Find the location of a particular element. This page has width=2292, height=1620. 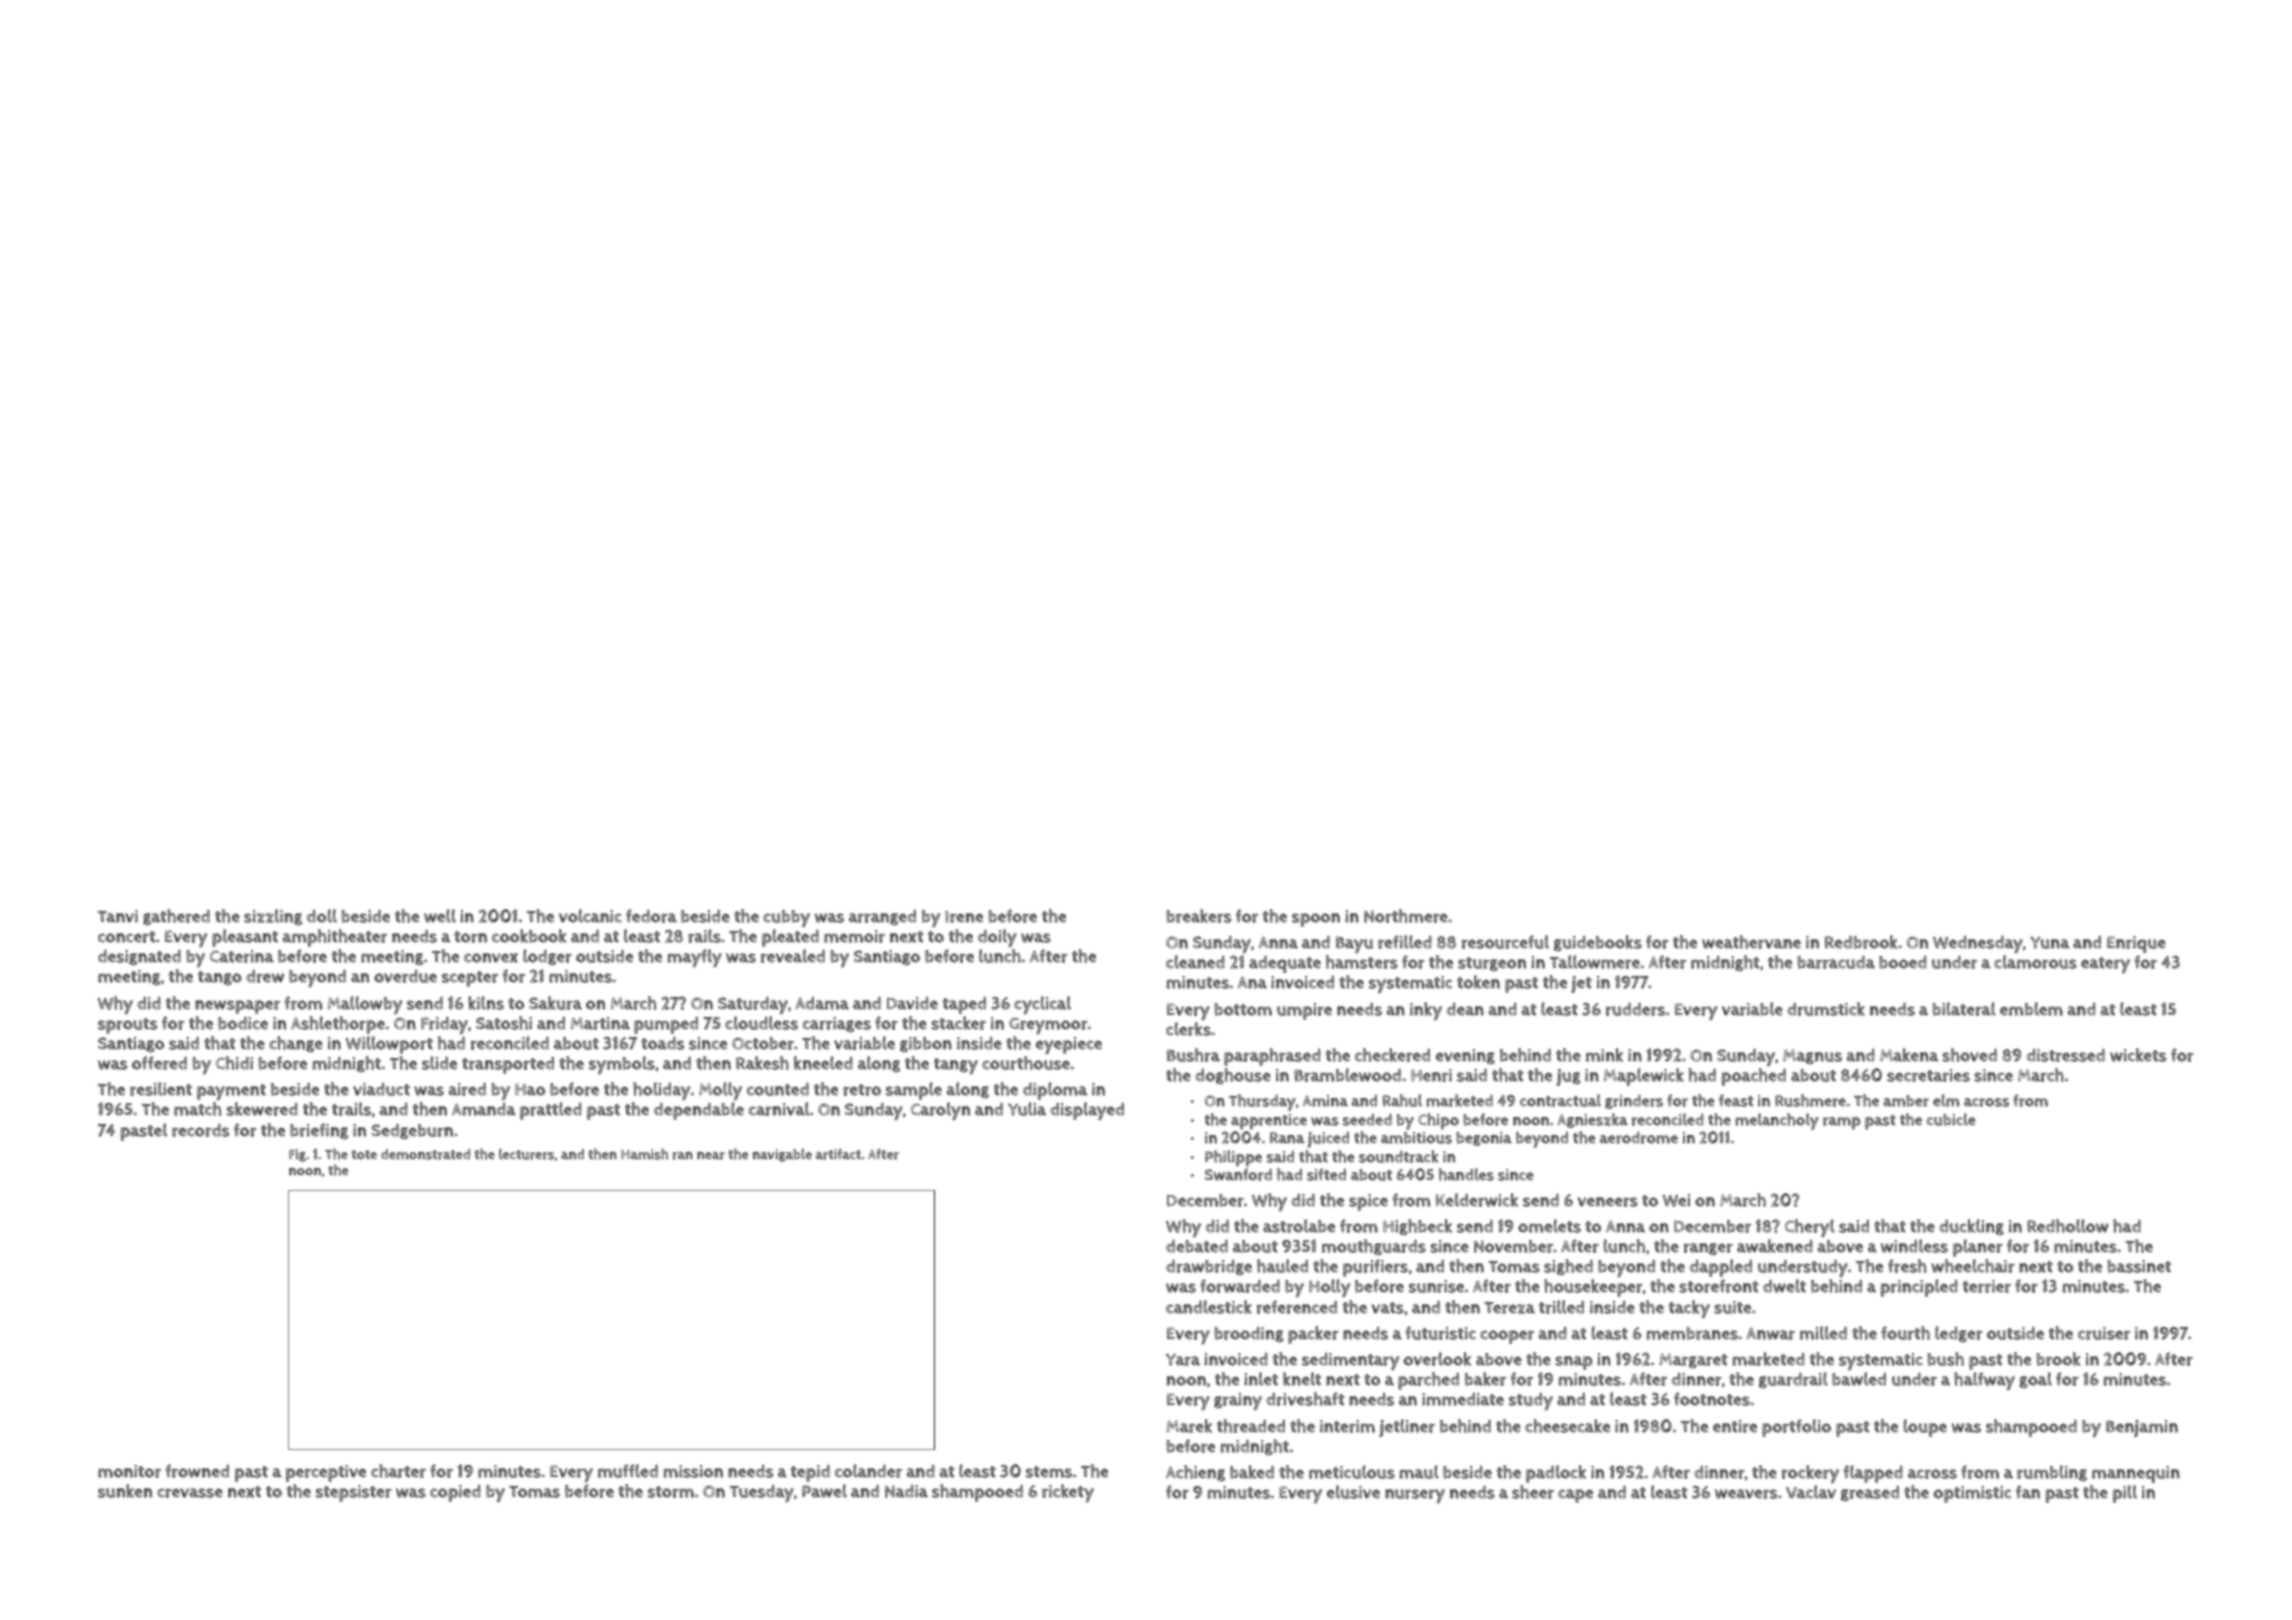

Yara is located at coordinates (1183, 1360).
